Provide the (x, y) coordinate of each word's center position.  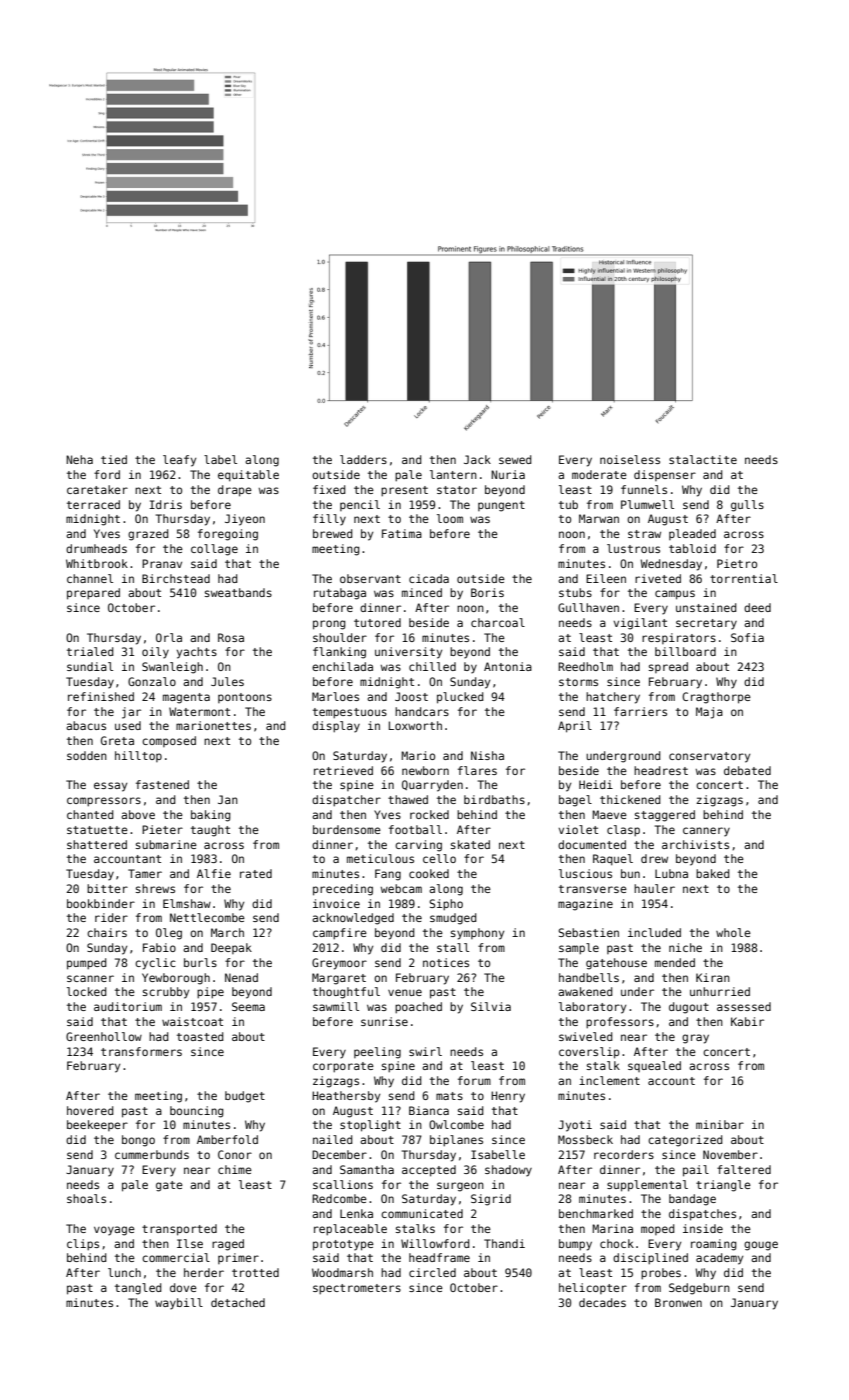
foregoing (228, 535)
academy (719, 1259)
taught (210, 831)
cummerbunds (152, 1154)
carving (418, 846)
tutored (377, 622)
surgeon (460, 1187)
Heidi (596, 784)
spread (668, 667)
